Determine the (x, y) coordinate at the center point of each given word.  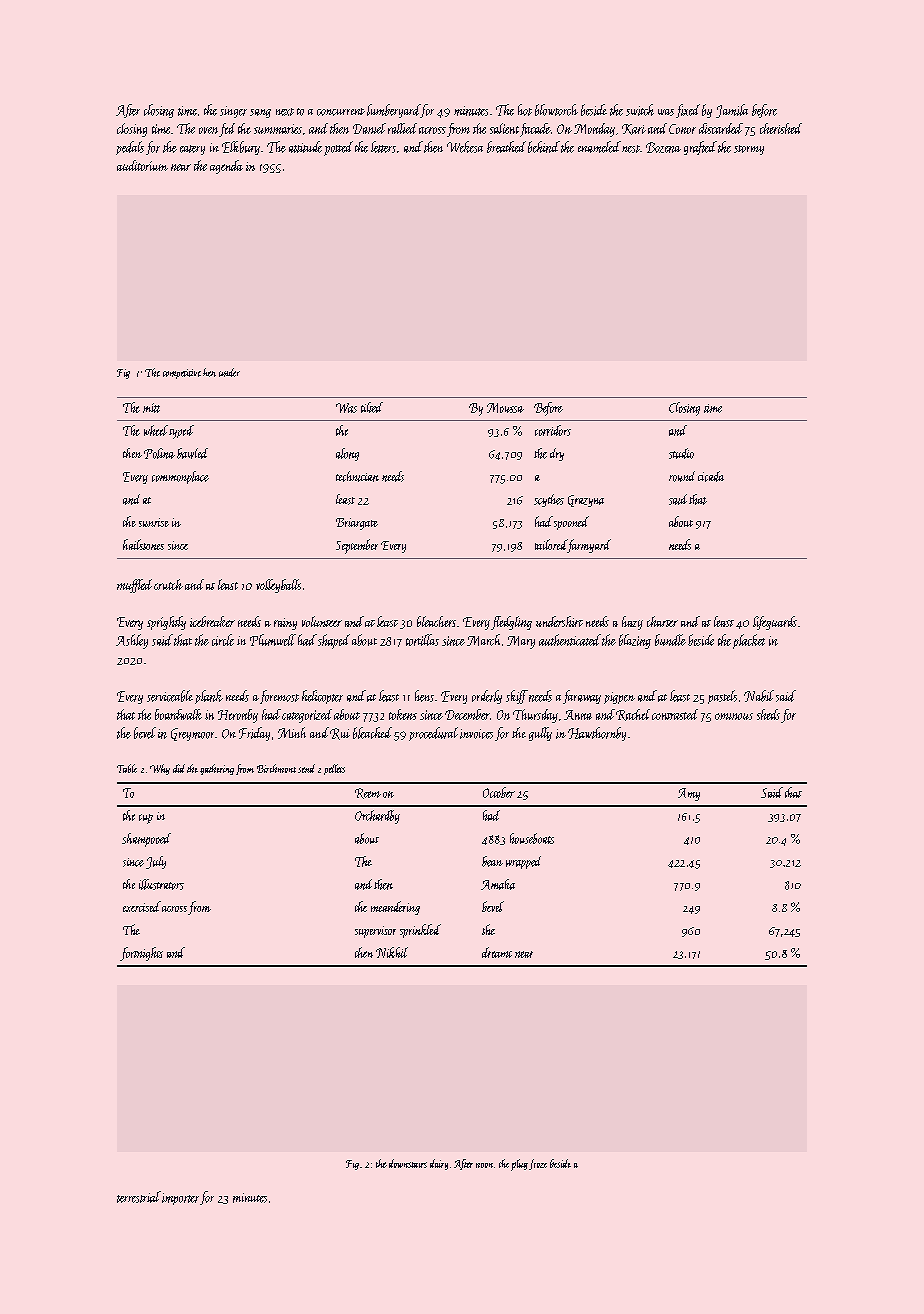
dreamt (497, 952)
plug (519, 1165)
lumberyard (393, 111)
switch (640, 110)
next (285, 112)
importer (180, 1199)
